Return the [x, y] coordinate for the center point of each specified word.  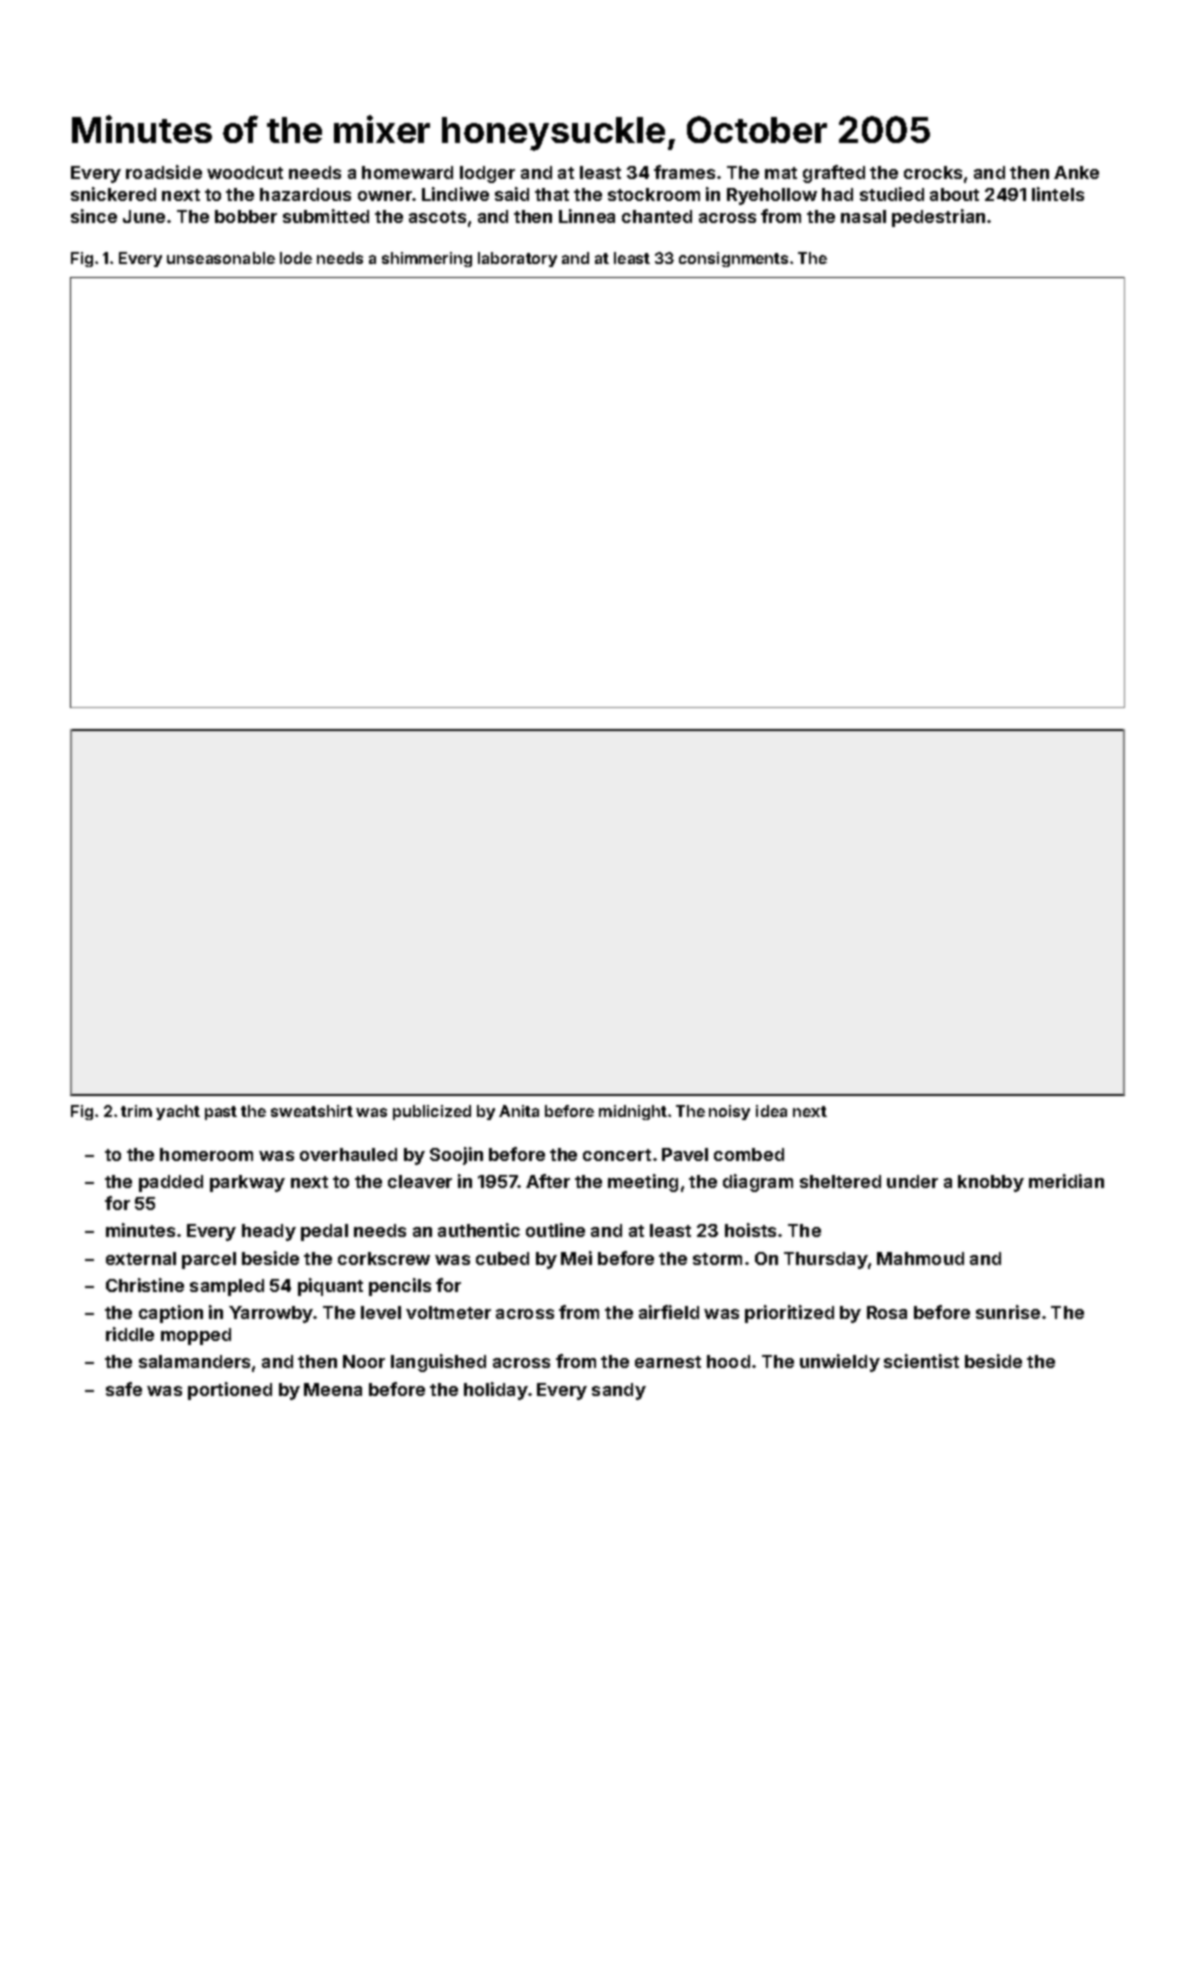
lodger [487, 174]
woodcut [245, 172]
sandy [619, 1391]
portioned [230, 1391]
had [837, 194]
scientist [921, 1361]
